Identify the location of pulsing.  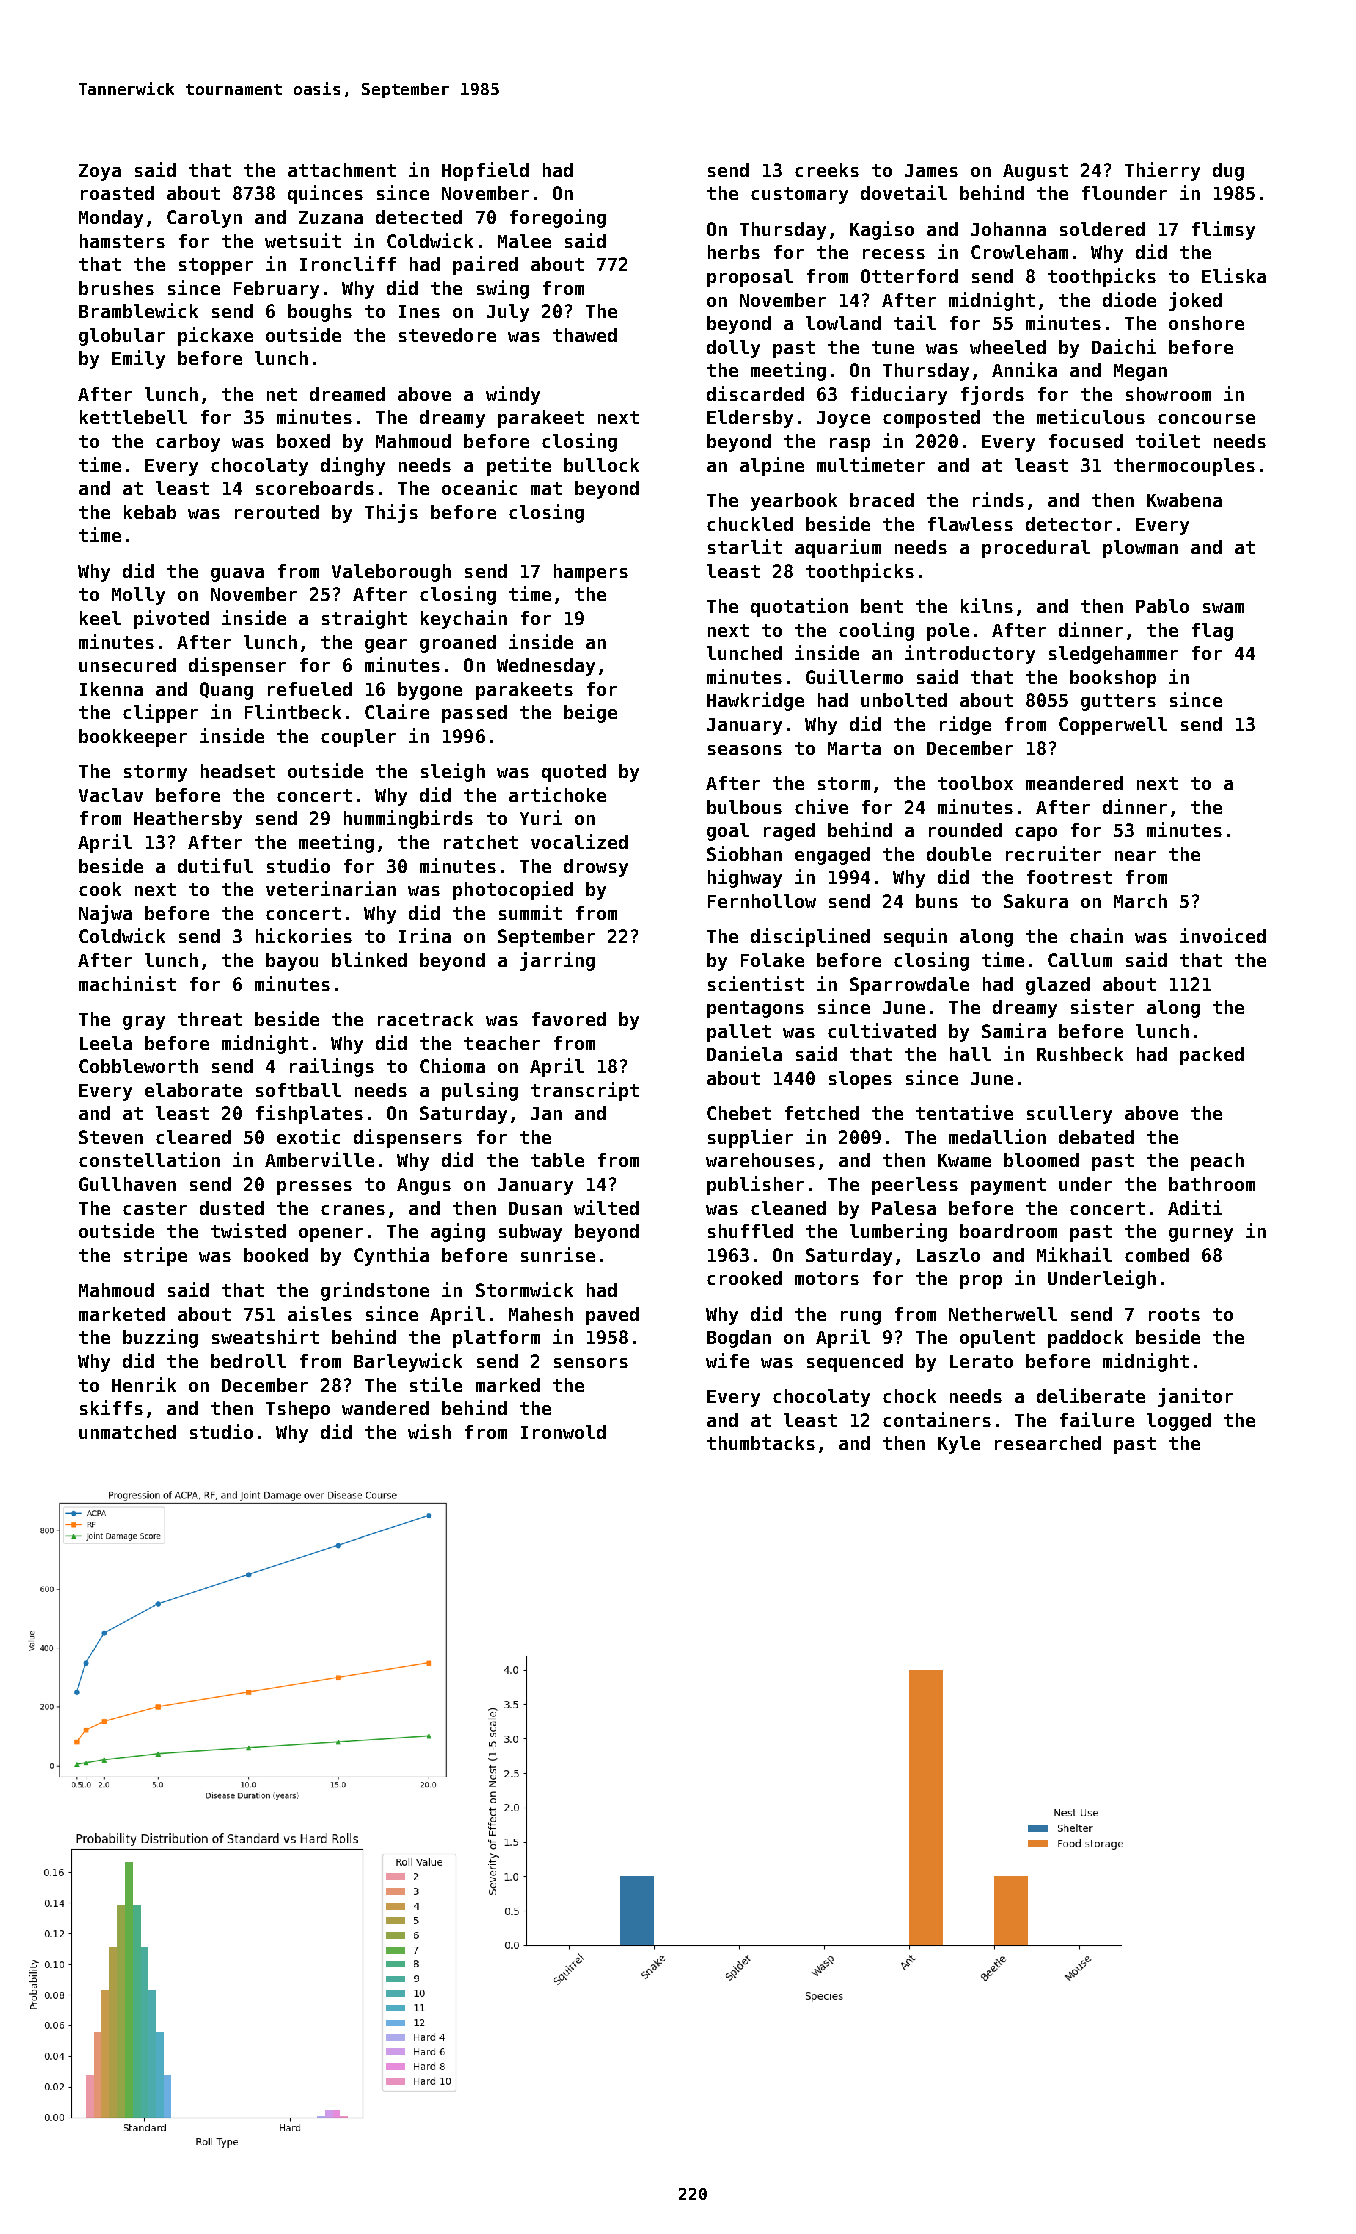
(480, 1091).
